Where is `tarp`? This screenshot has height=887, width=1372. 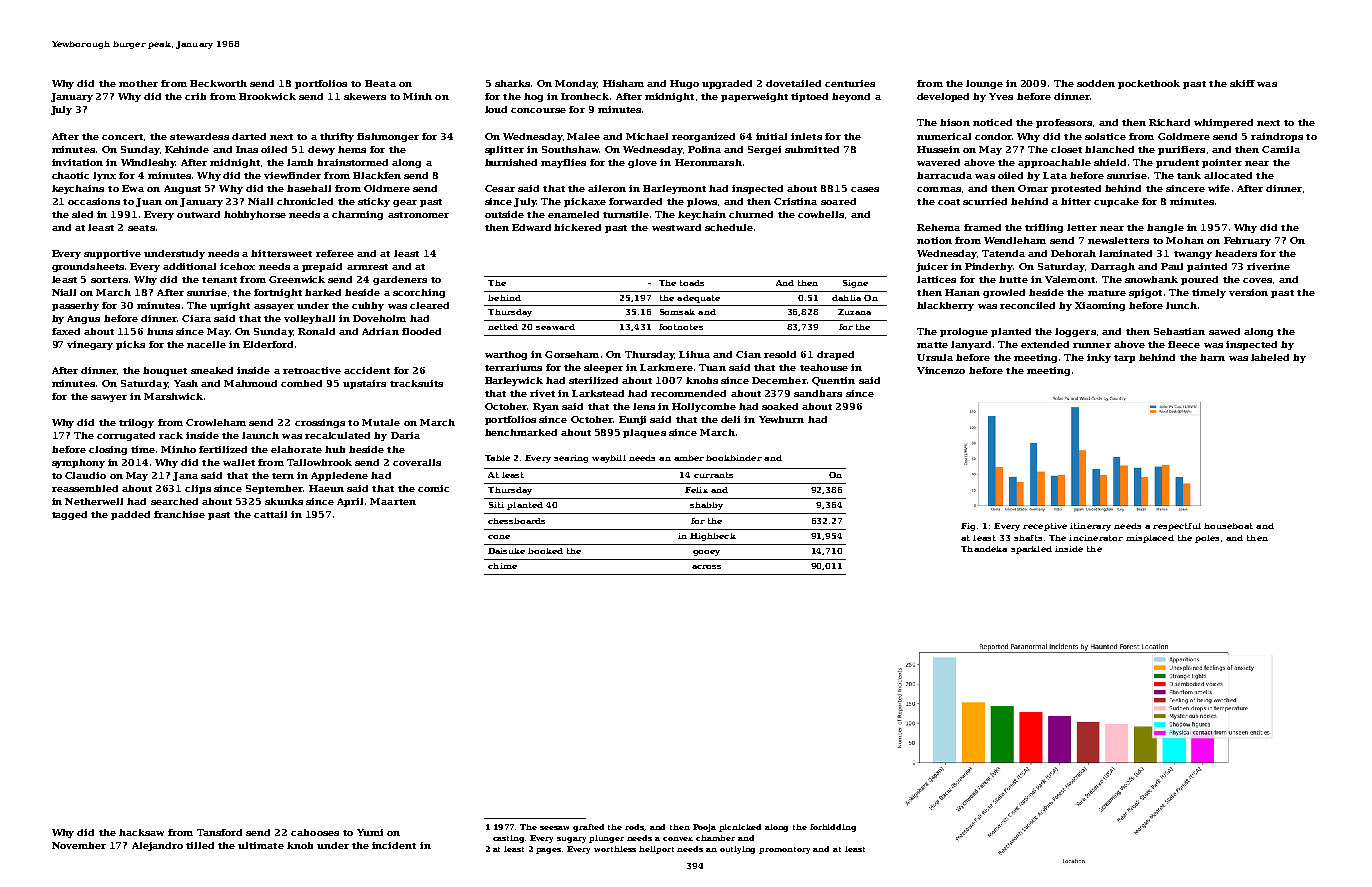 tarp is located at coordinates (1124, 359).
